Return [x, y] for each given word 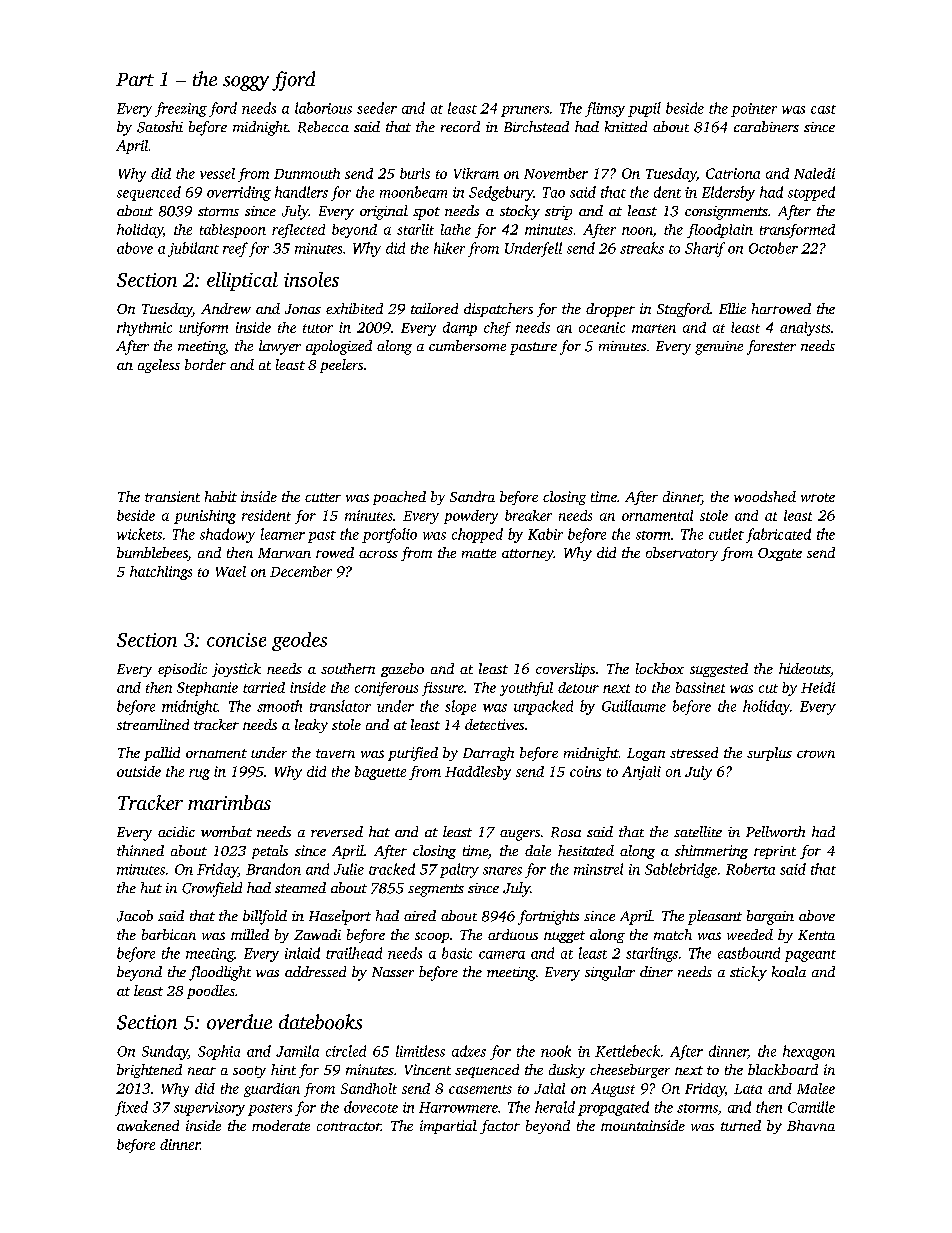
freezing [181, 109]
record [460, 126]
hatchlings [161, 573]
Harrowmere [458, 1107]
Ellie [732, 308]
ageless [159, 366]
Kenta [816, 935]
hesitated [586, 850]
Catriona [733, 173]
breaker [528, 515]
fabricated [778, 535]
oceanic [602, 327]
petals [270, 852]
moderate [281, 1125]
